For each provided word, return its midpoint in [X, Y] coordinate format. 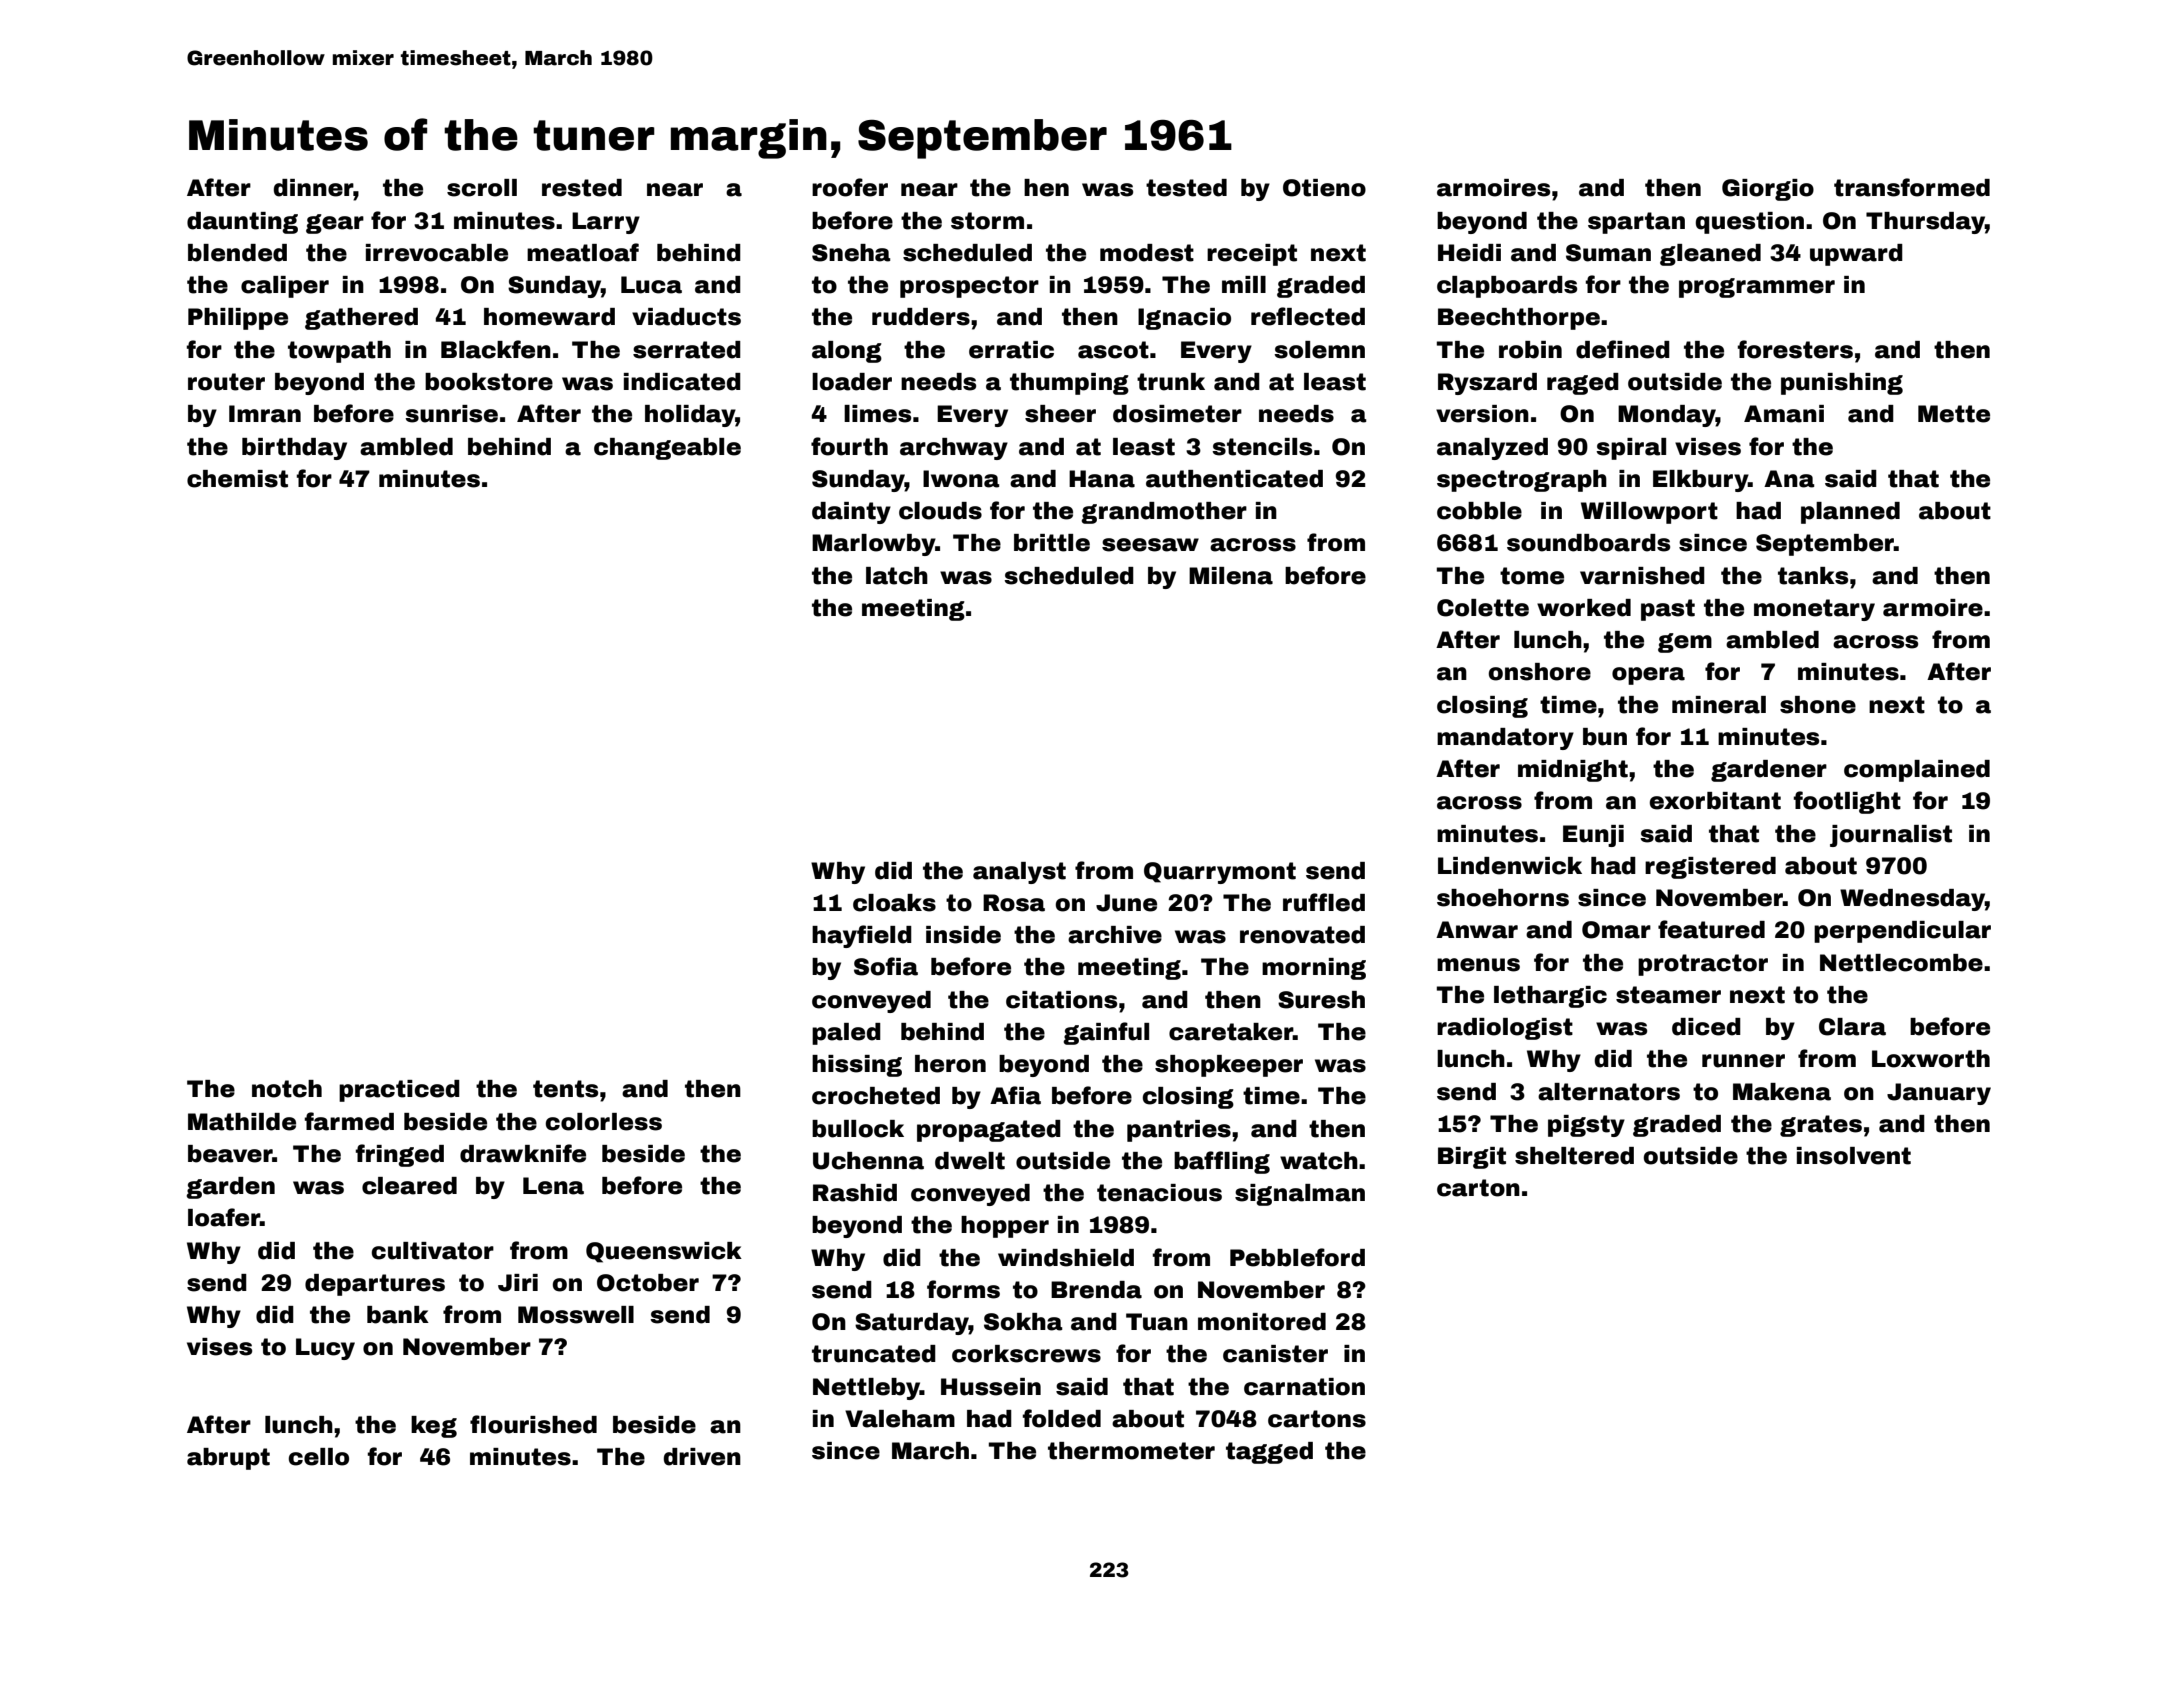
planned [1850, 513]
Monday [1667, 416]
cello [319, 1457]
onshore [1540, 672]
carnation [1304, 1387]
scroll [482, 188]
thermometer [1131, 1451]
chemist [237, 479]
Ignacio [1184, 319]
